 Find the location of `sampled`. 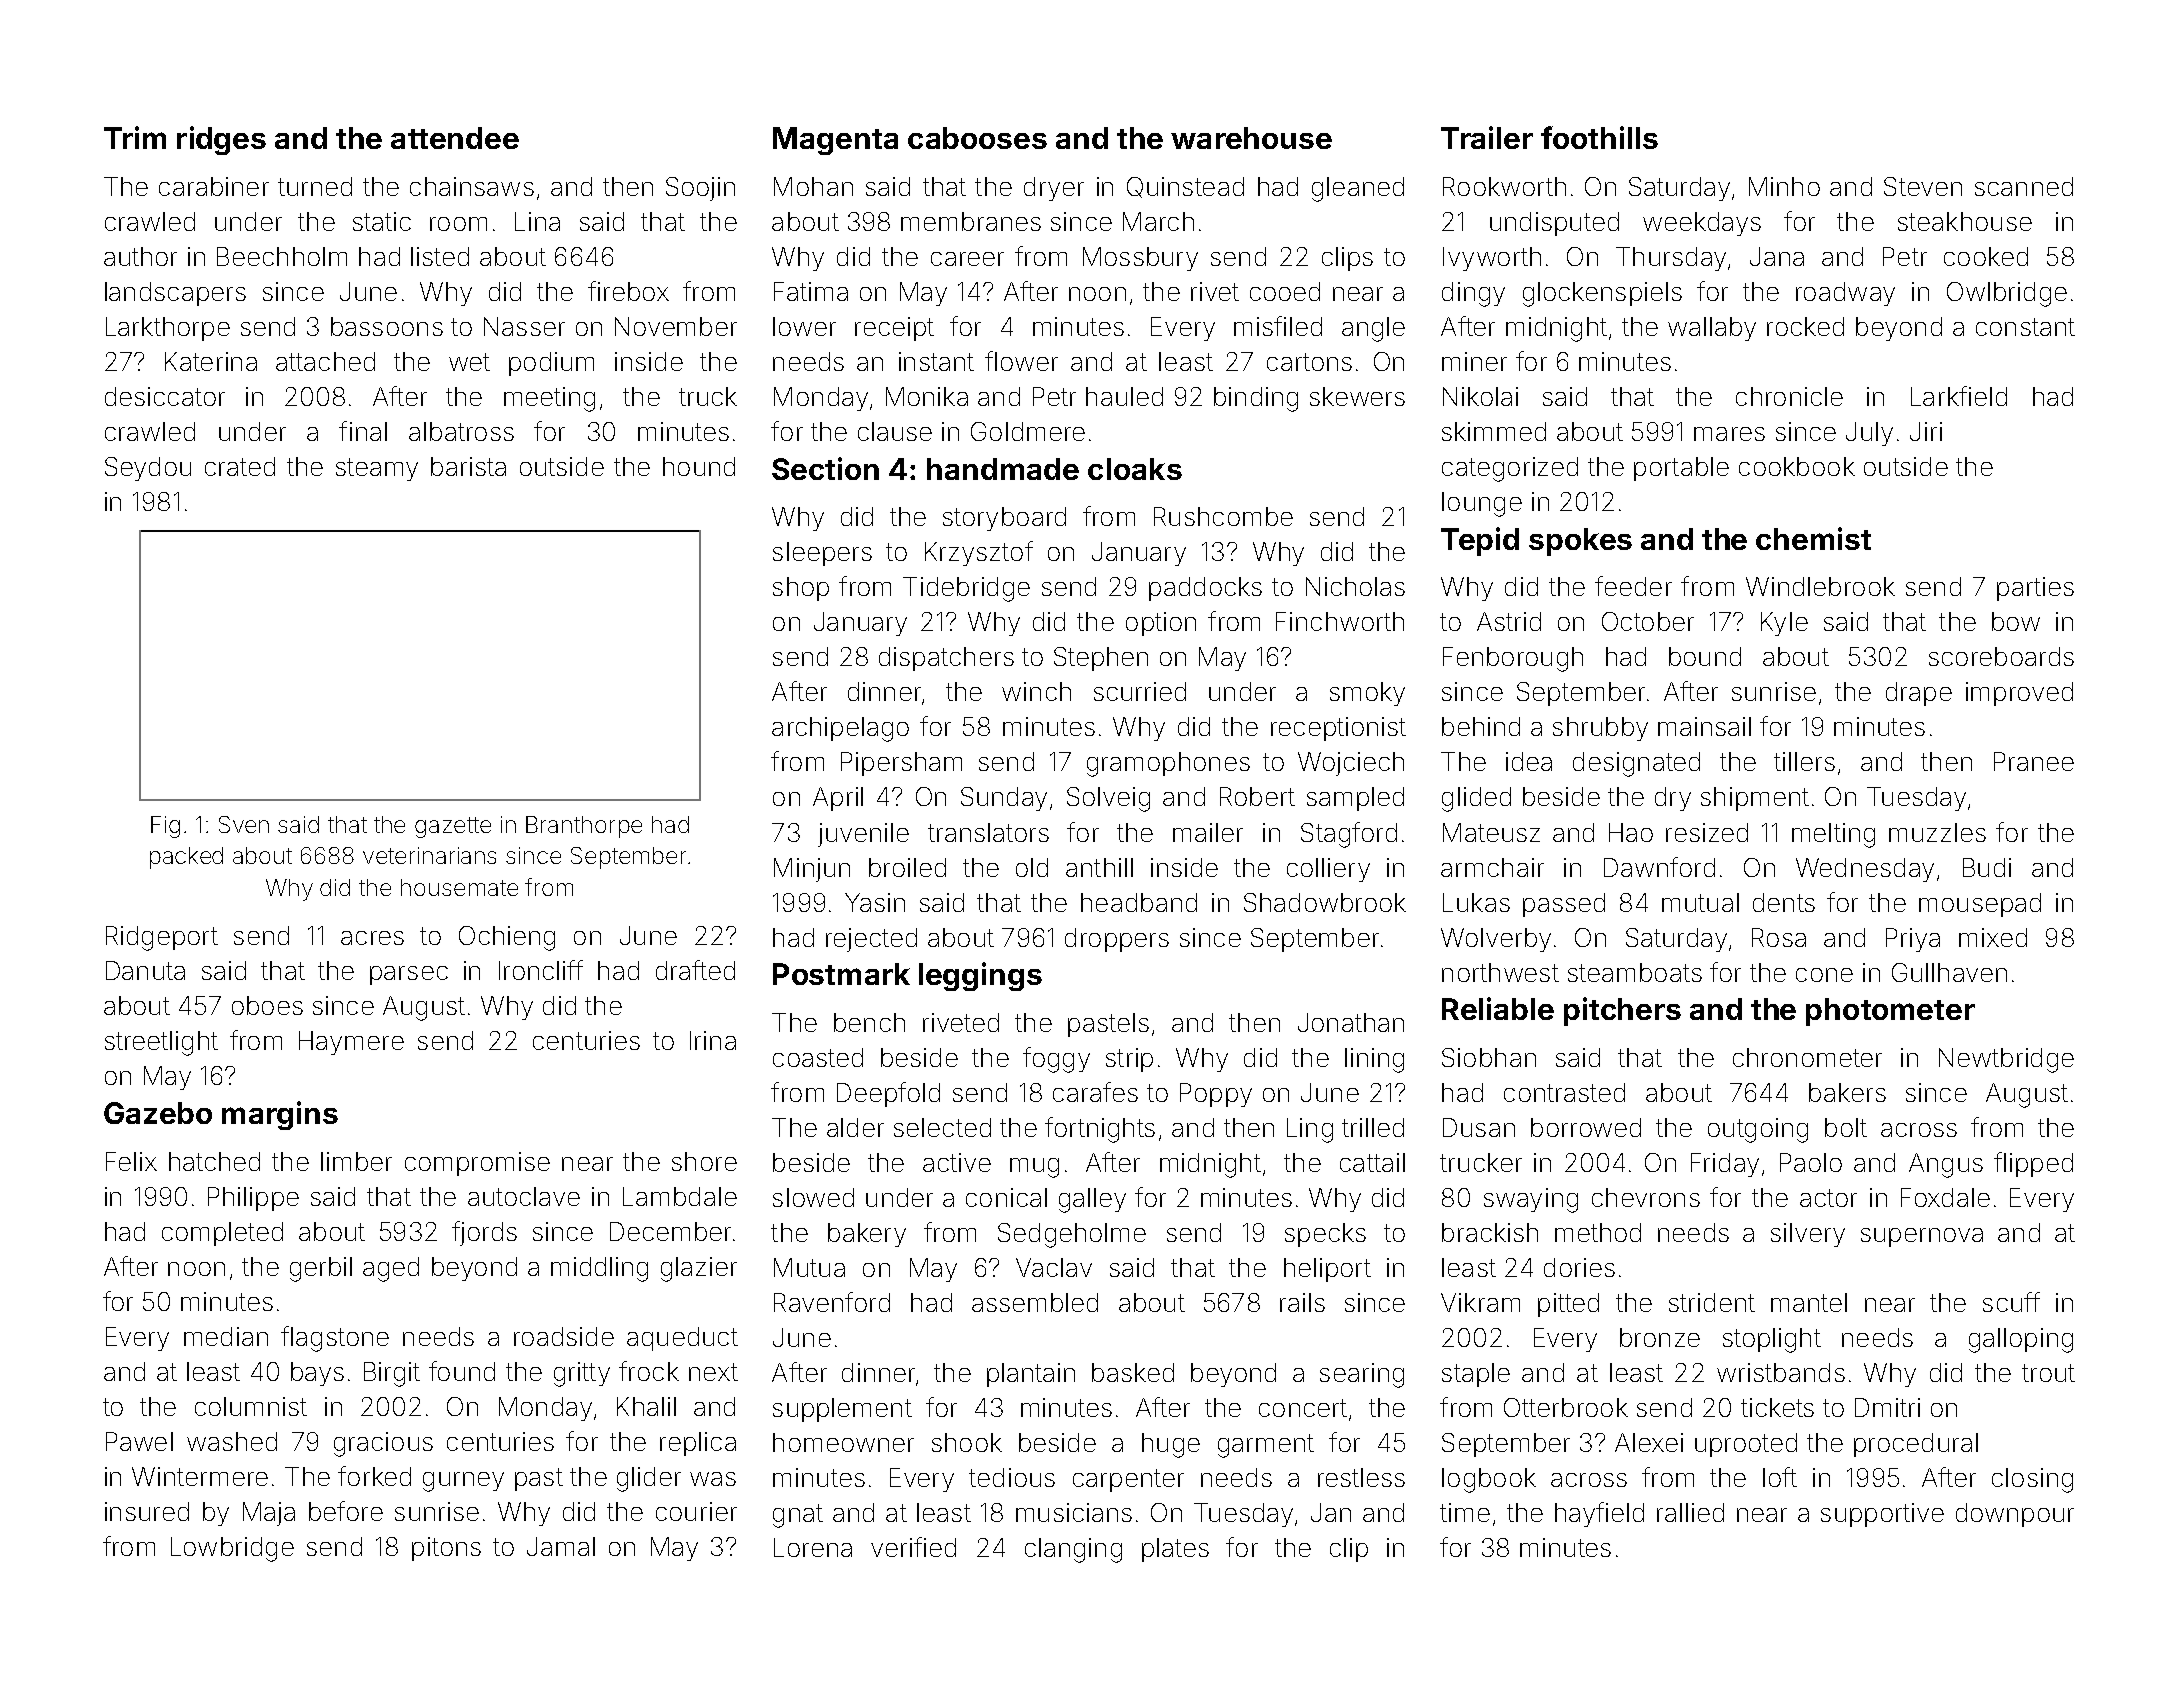

sampled is located at coordinates (1355, 799).
